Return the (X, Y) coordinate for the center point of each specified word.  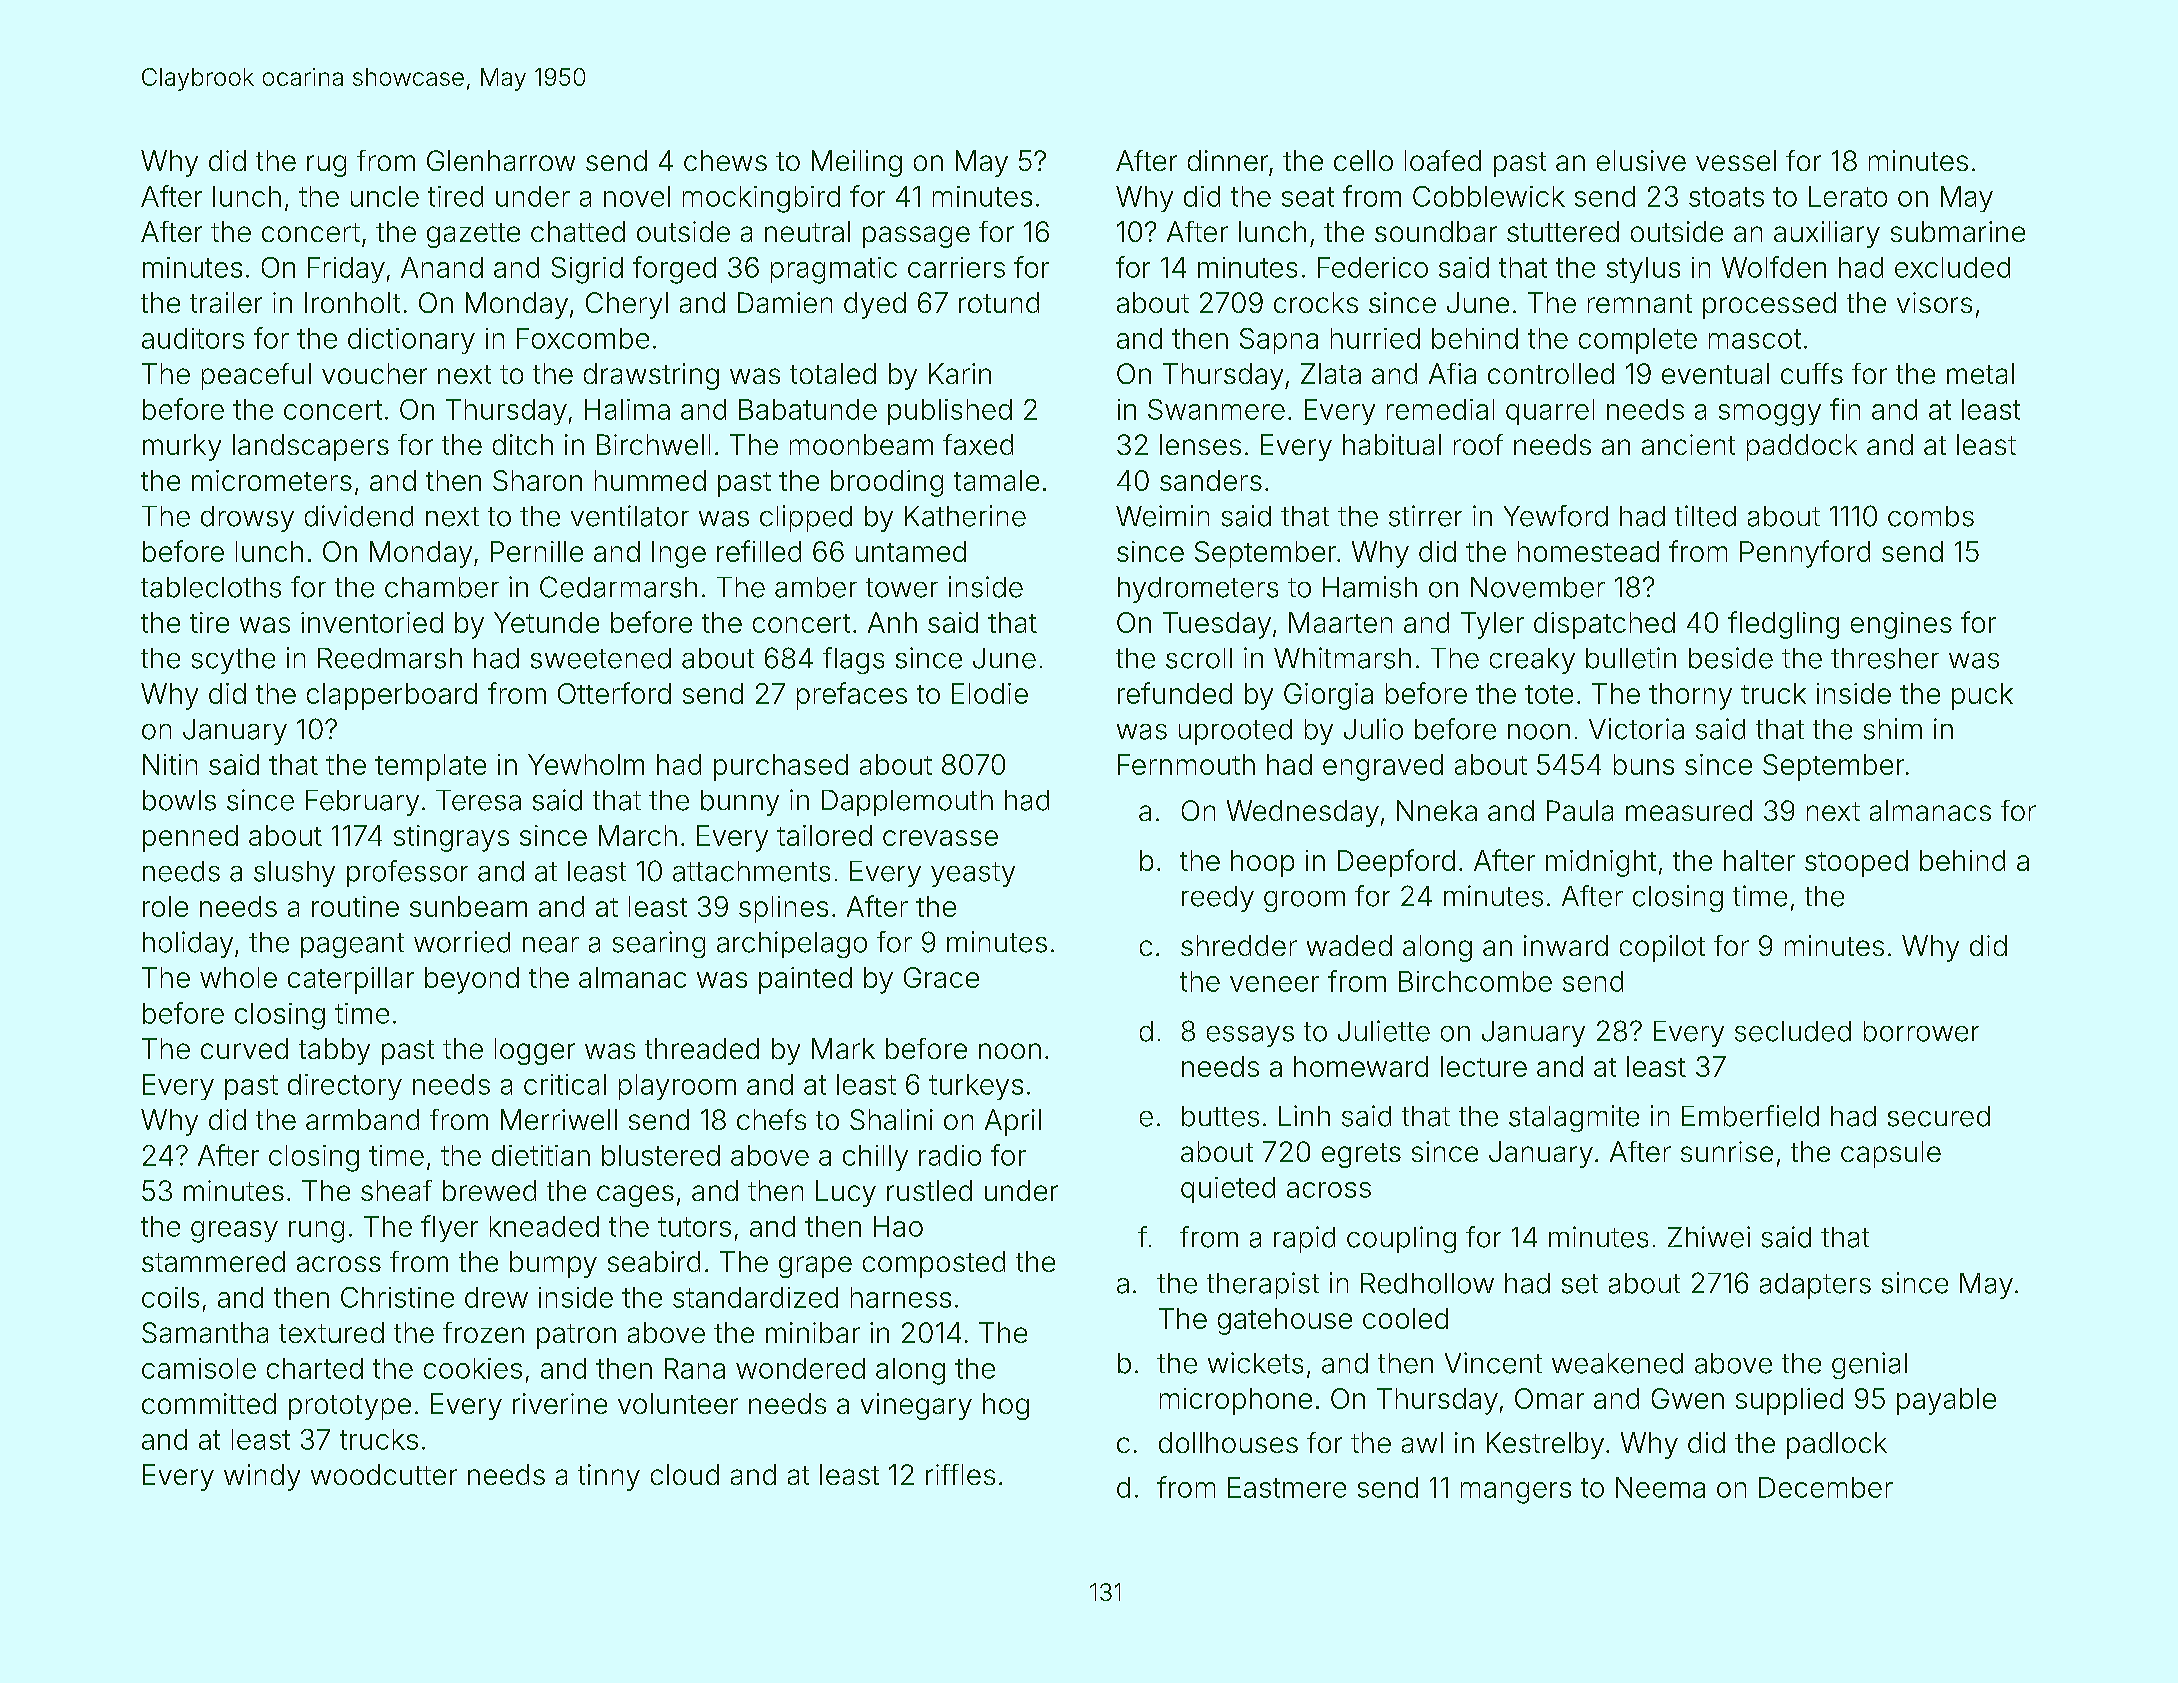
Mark (843, 1048)
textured (331, 1332)
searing (659, 944)
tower (902, 588)
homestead (1588, 551)
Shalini (891, 1119)
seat (1308, 197)
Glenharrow (501, 160)
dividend (359, 516)
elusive (1641, 160)
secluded (1793, 1031)
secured (1939, 1116)
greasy (234, 1232)
